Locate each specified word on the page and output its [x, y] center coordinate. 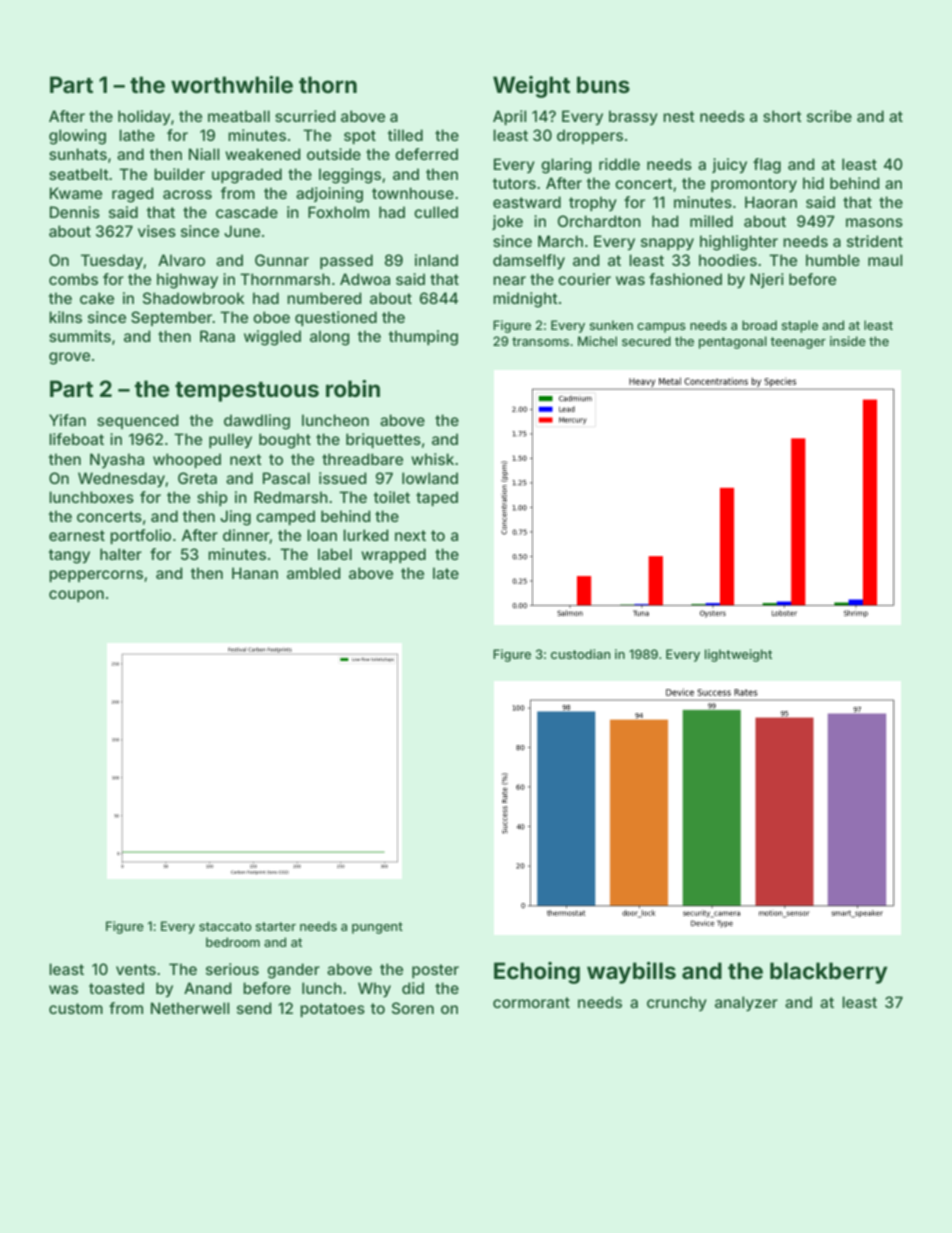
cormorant [531, 1002]
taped [437, 498]
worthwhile [232, 85]
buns [603, 84]
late [446, 573]
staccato [225, 926]
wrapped [393, 555]
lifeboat [76, 439]
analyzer [746, 1003]
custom [76, 1008]
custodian [581, 654]
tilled [405, 135]
